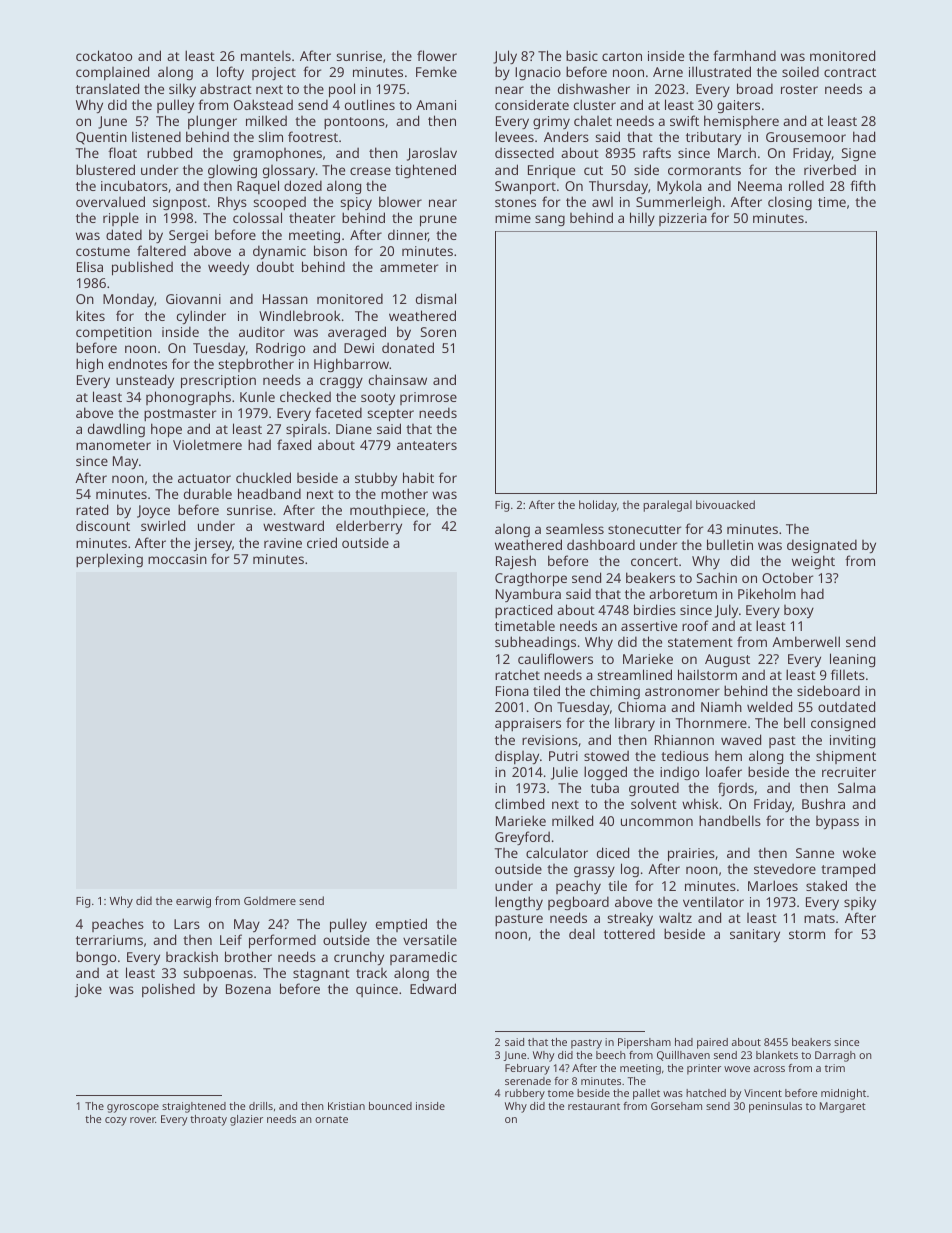 The image size is (952, 1233). What do you see at coordinates (116, 1121) in the screenshot?
I see `cozy` at bounding box center [116, 1121].
